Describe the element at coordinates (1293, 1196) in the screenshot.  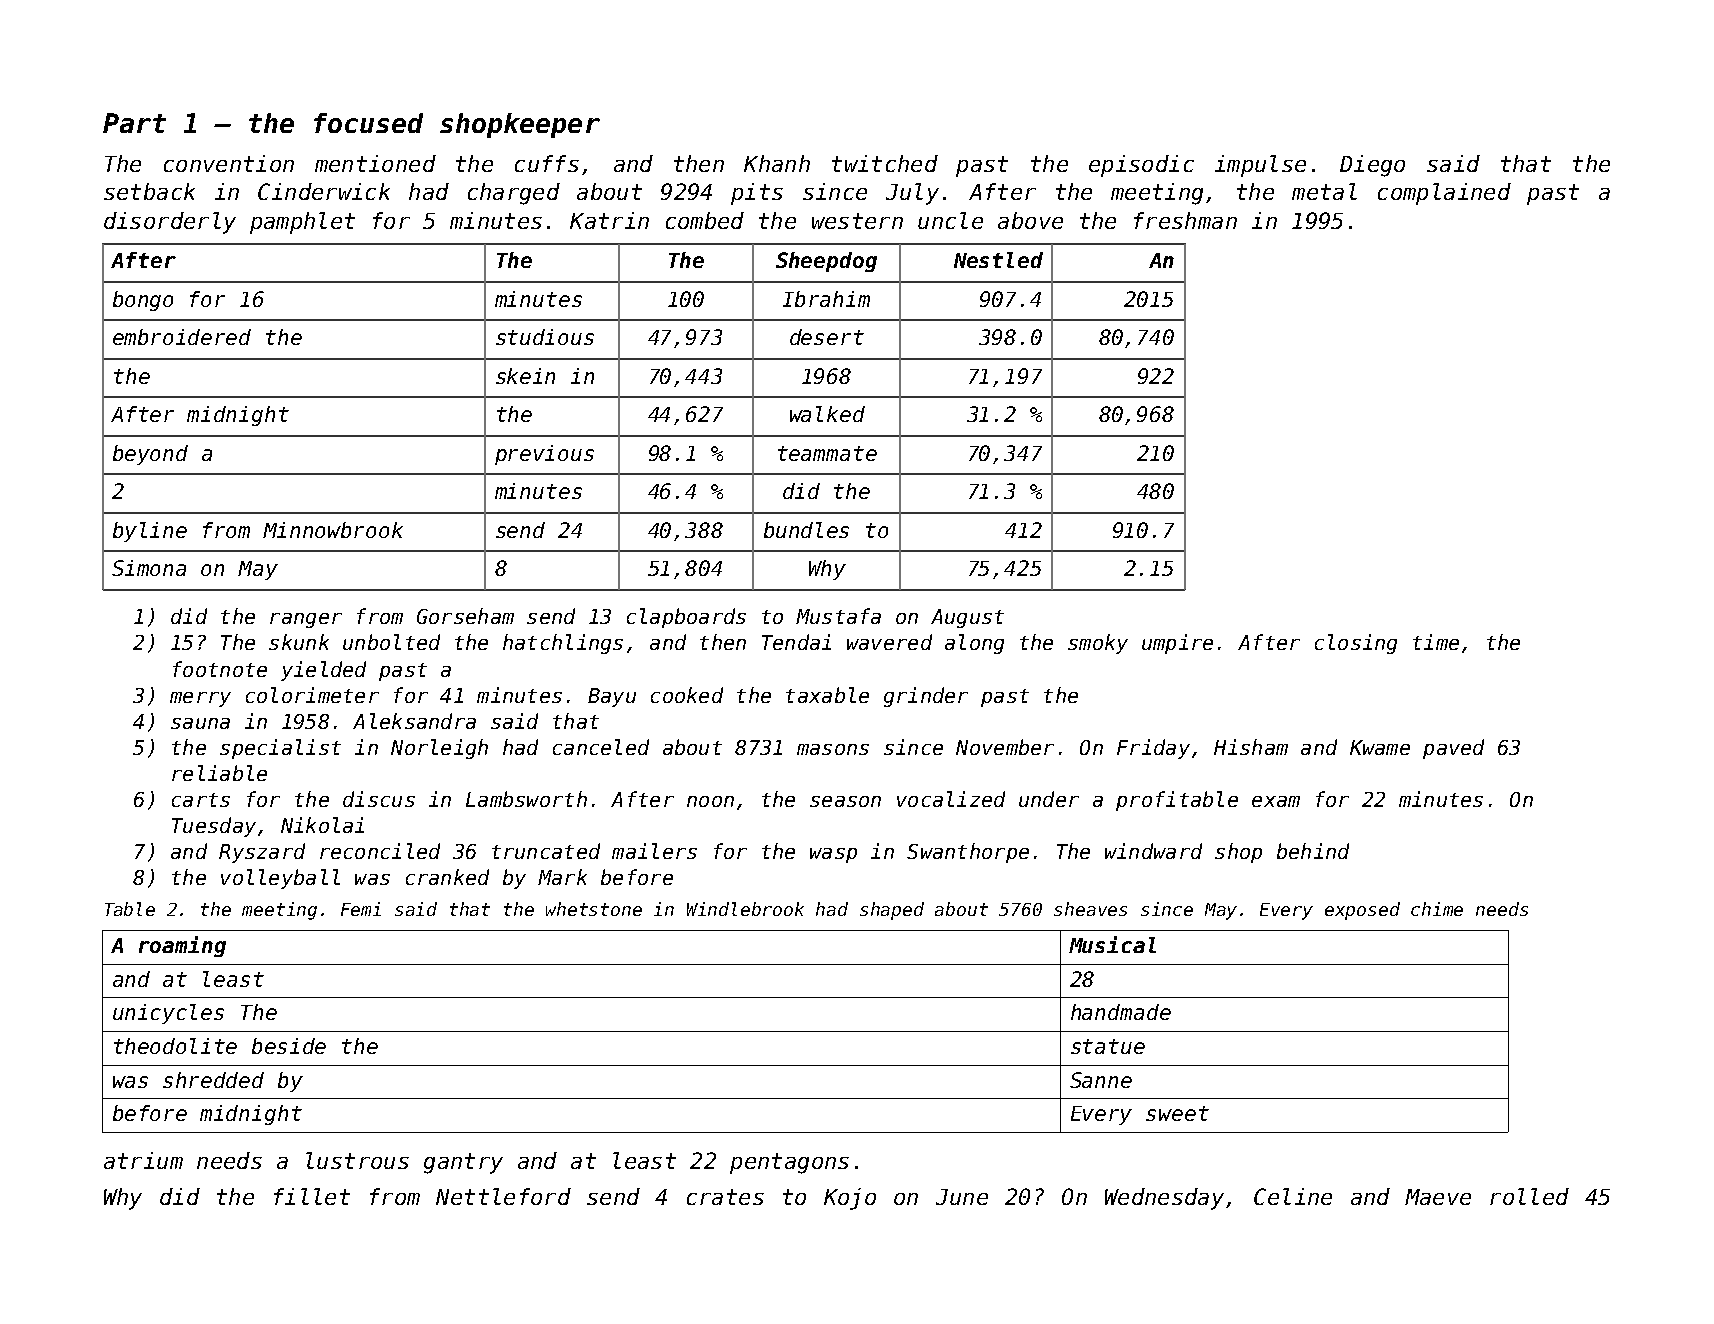
I see `Celine` at that location.
